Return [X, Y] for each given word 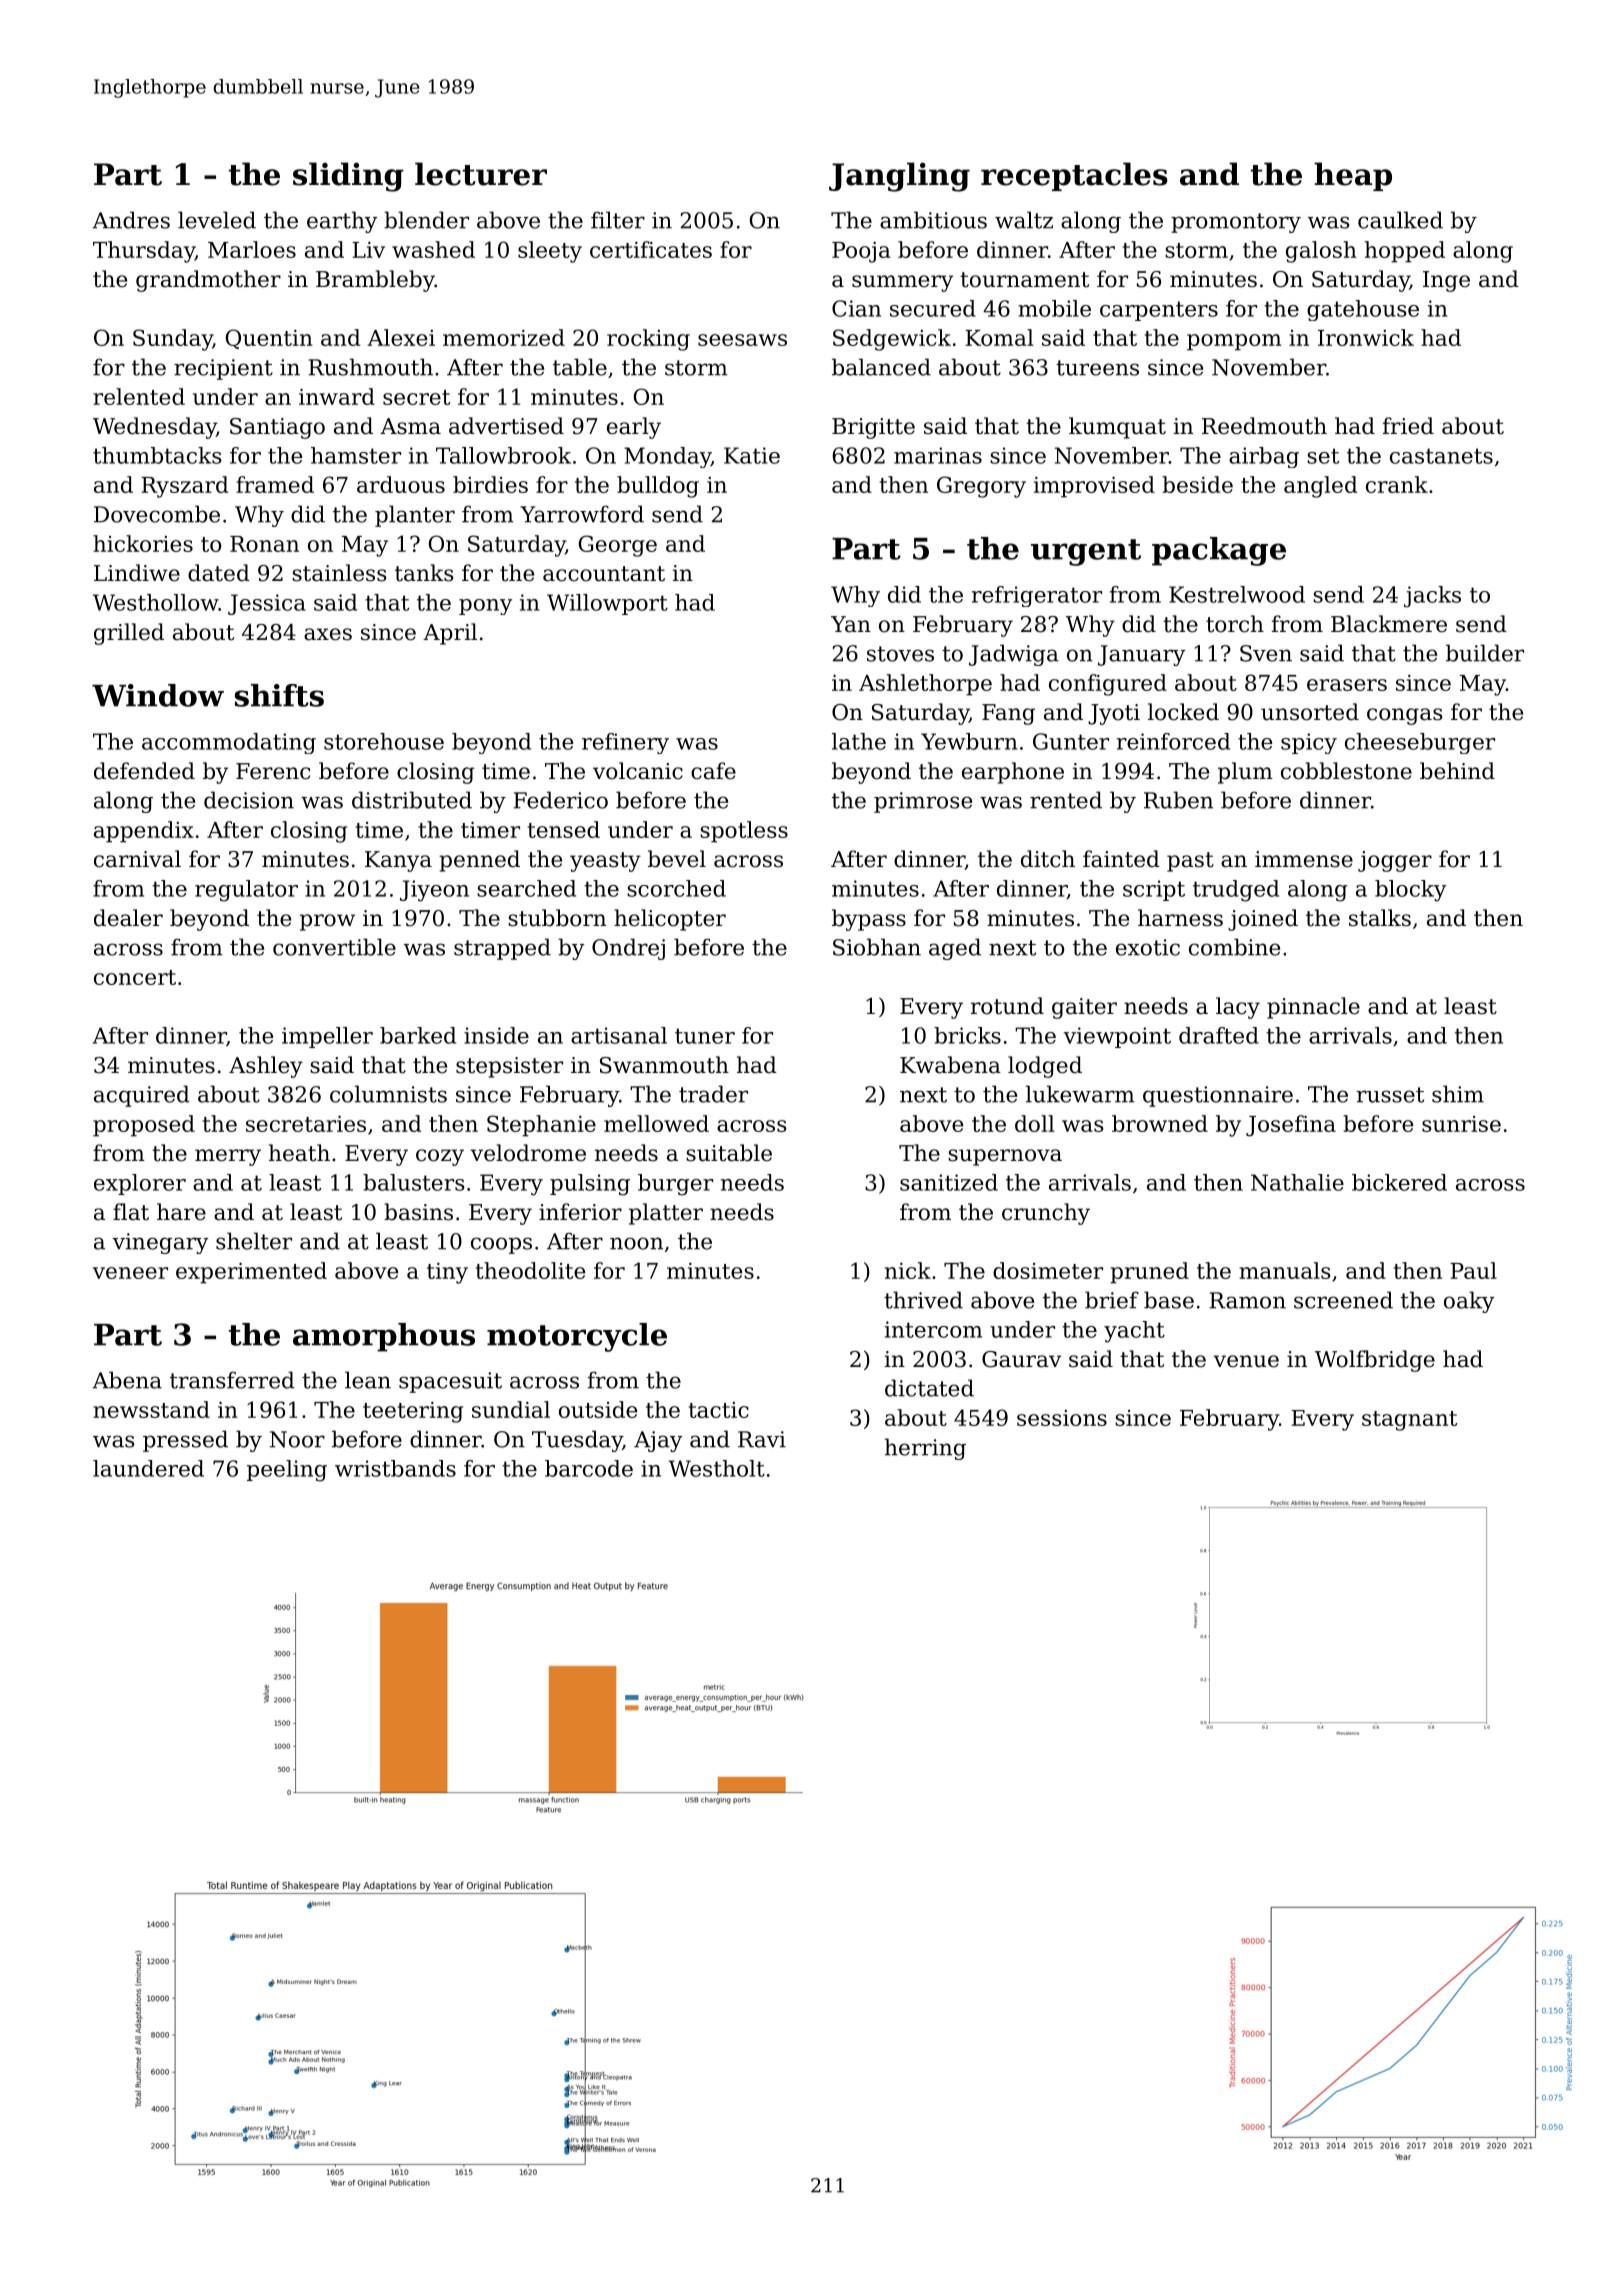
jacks [1432, 597]
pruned [1149, 1273]
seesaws [742, 340]
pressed [185, 1441]
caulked [1400, 220]
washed [433, 249]
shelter [254, 1241]
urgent [1086, 552]
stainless [339, 573]
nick [908, 1270]
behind [1457, 771]
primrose [923, 802]
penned [479, 861]
